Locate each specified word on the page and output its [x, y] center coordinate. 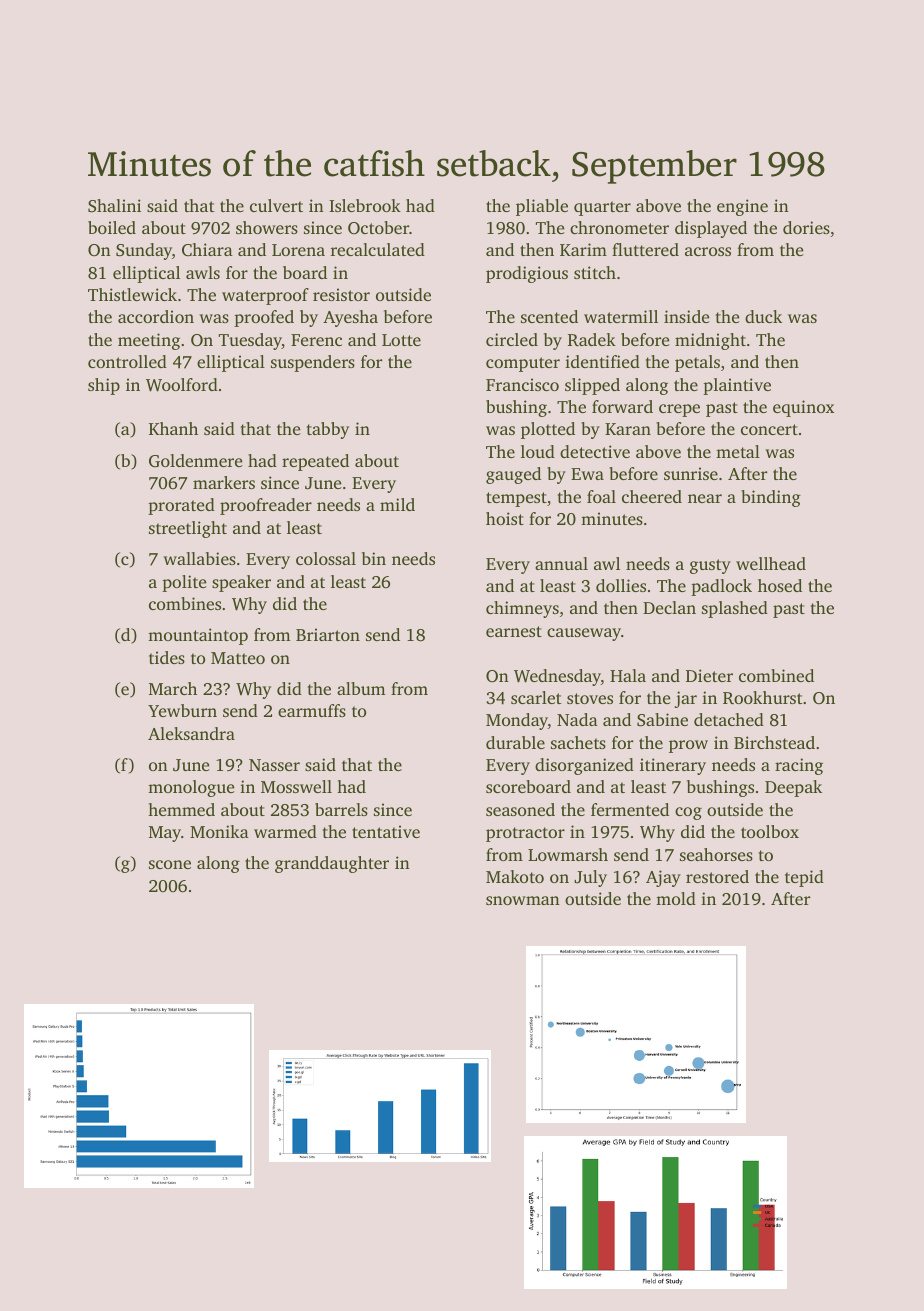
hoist [505, 518]
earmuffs [312, 710]
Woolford [182, 385]
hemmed [181, 809]
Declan [669, 607]
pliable [542, 207]
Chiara [207, 250]
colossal [326, 558]
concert [769, 429]
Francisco [522, 384]
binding [771, 498]
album [361, 688]
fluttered [645, 249]
